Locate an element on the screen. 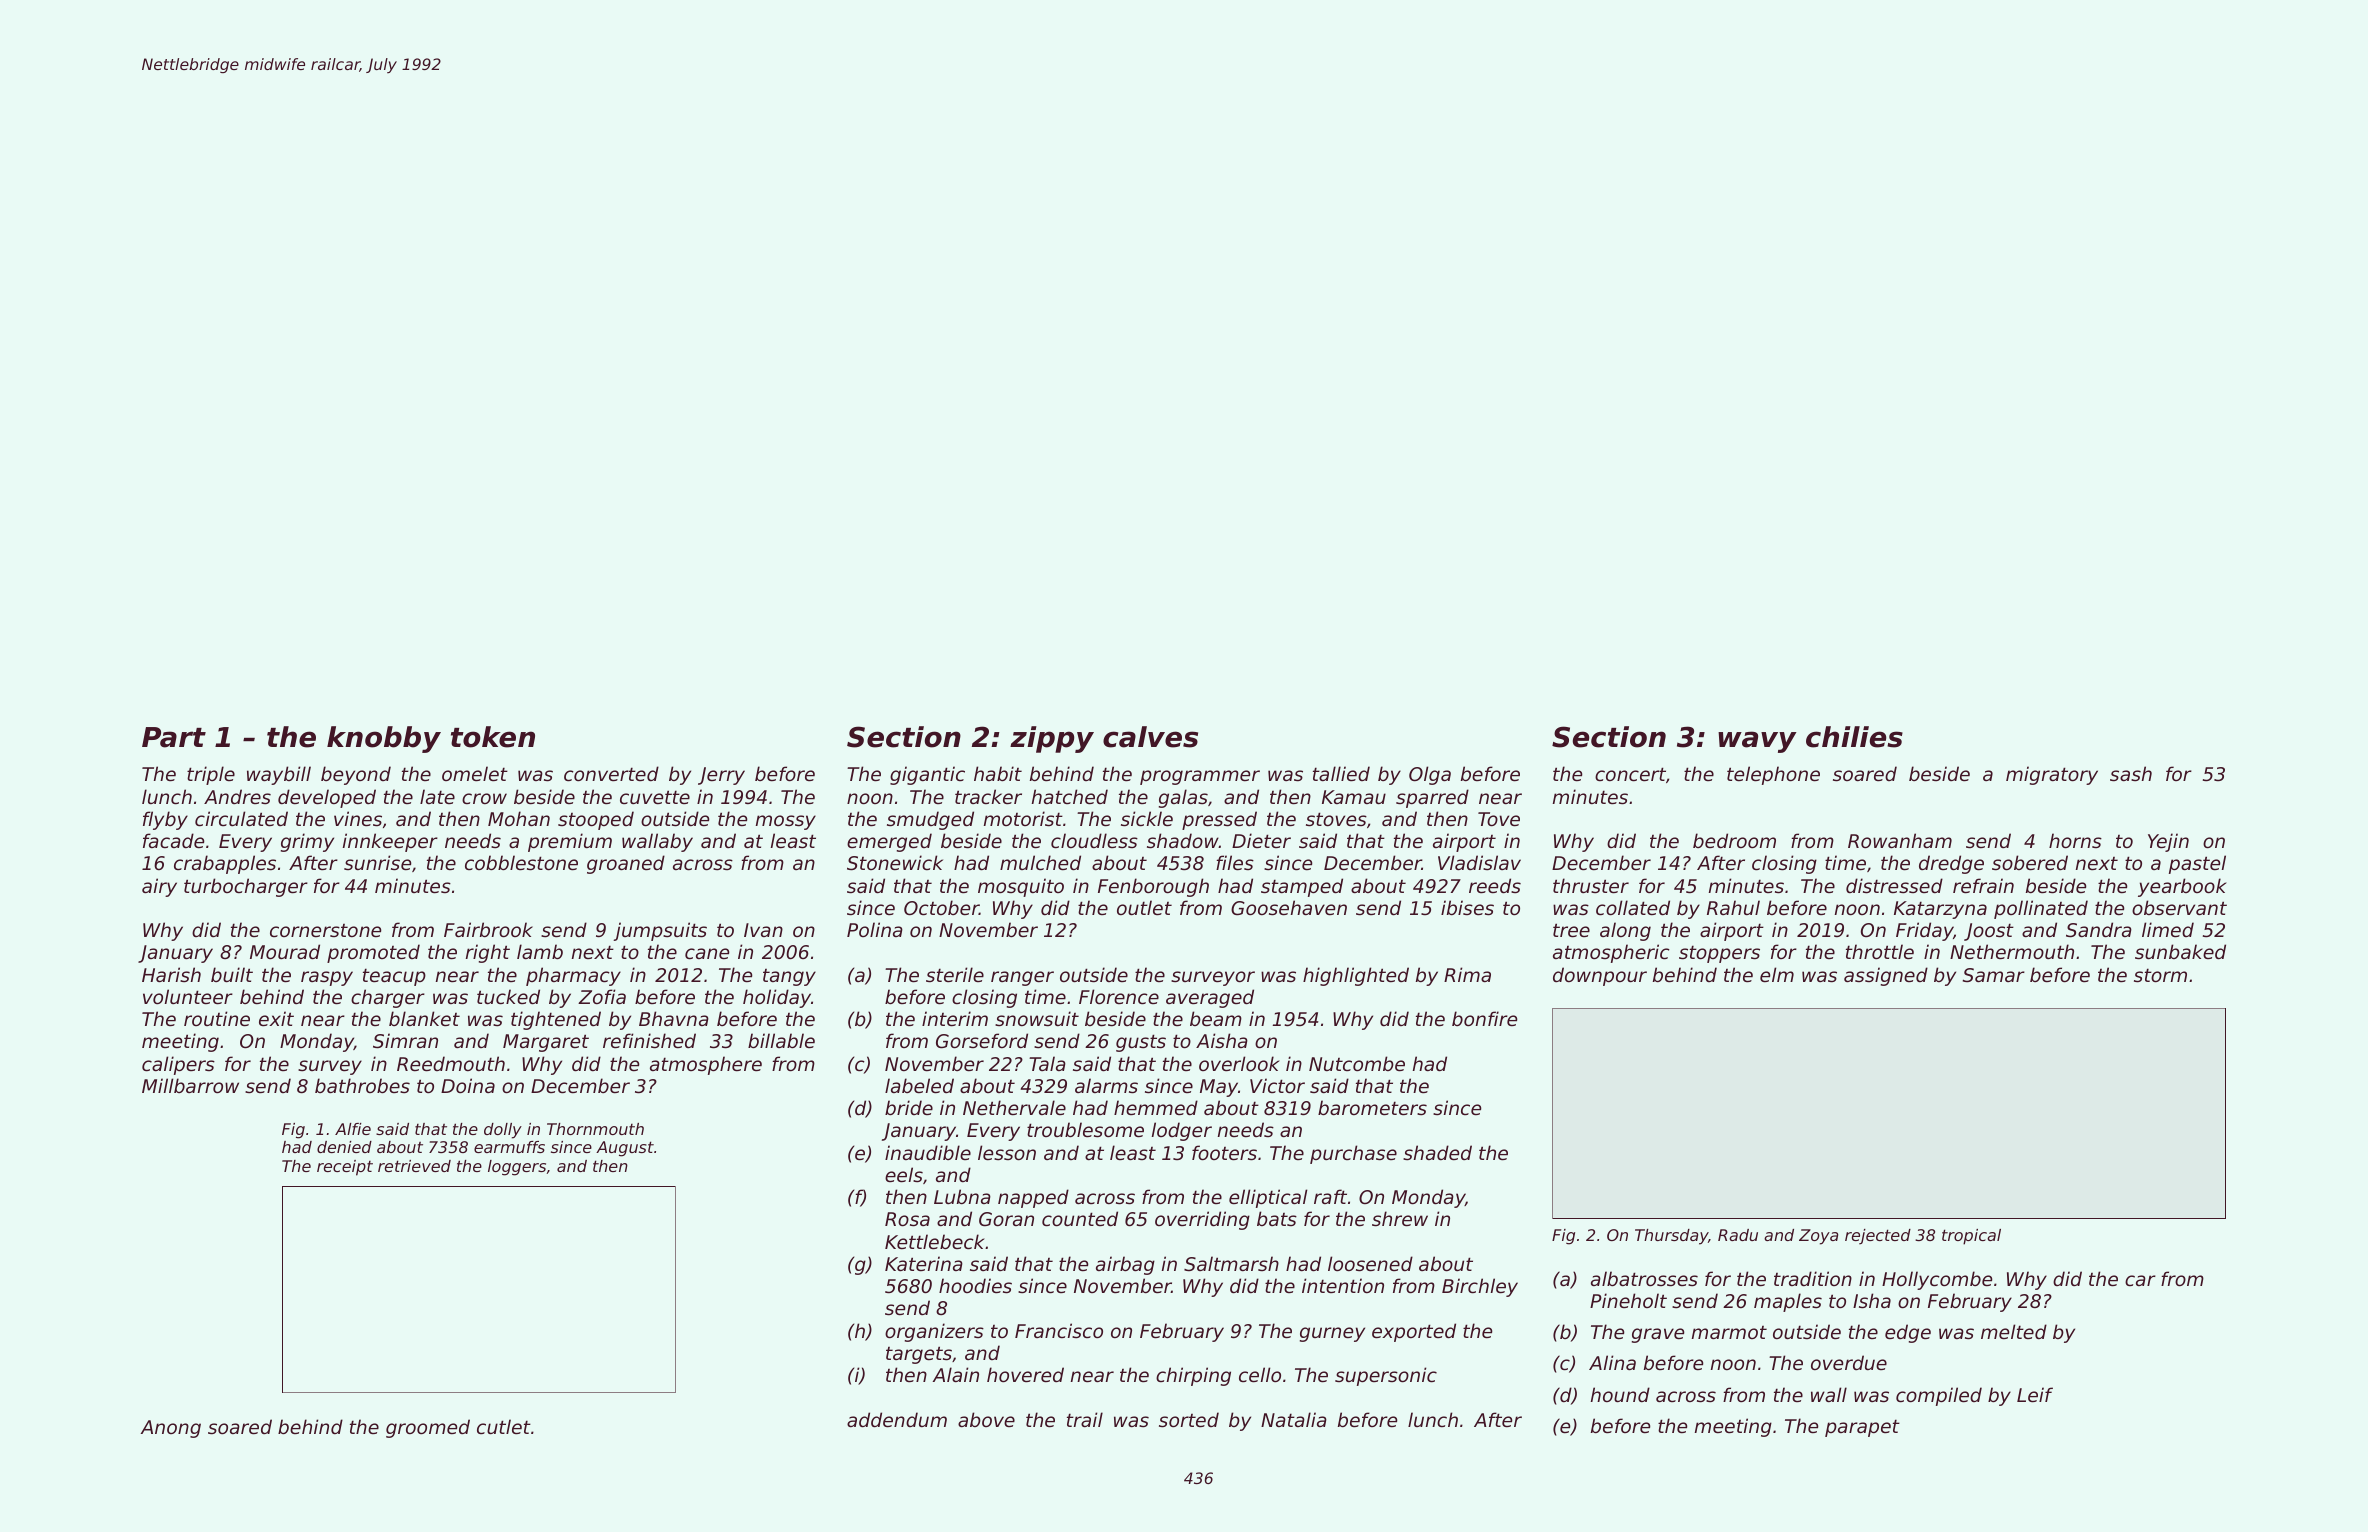 This screenshot has height=1532, width=2368. parapet is located at coordinates (1862, 1428).
